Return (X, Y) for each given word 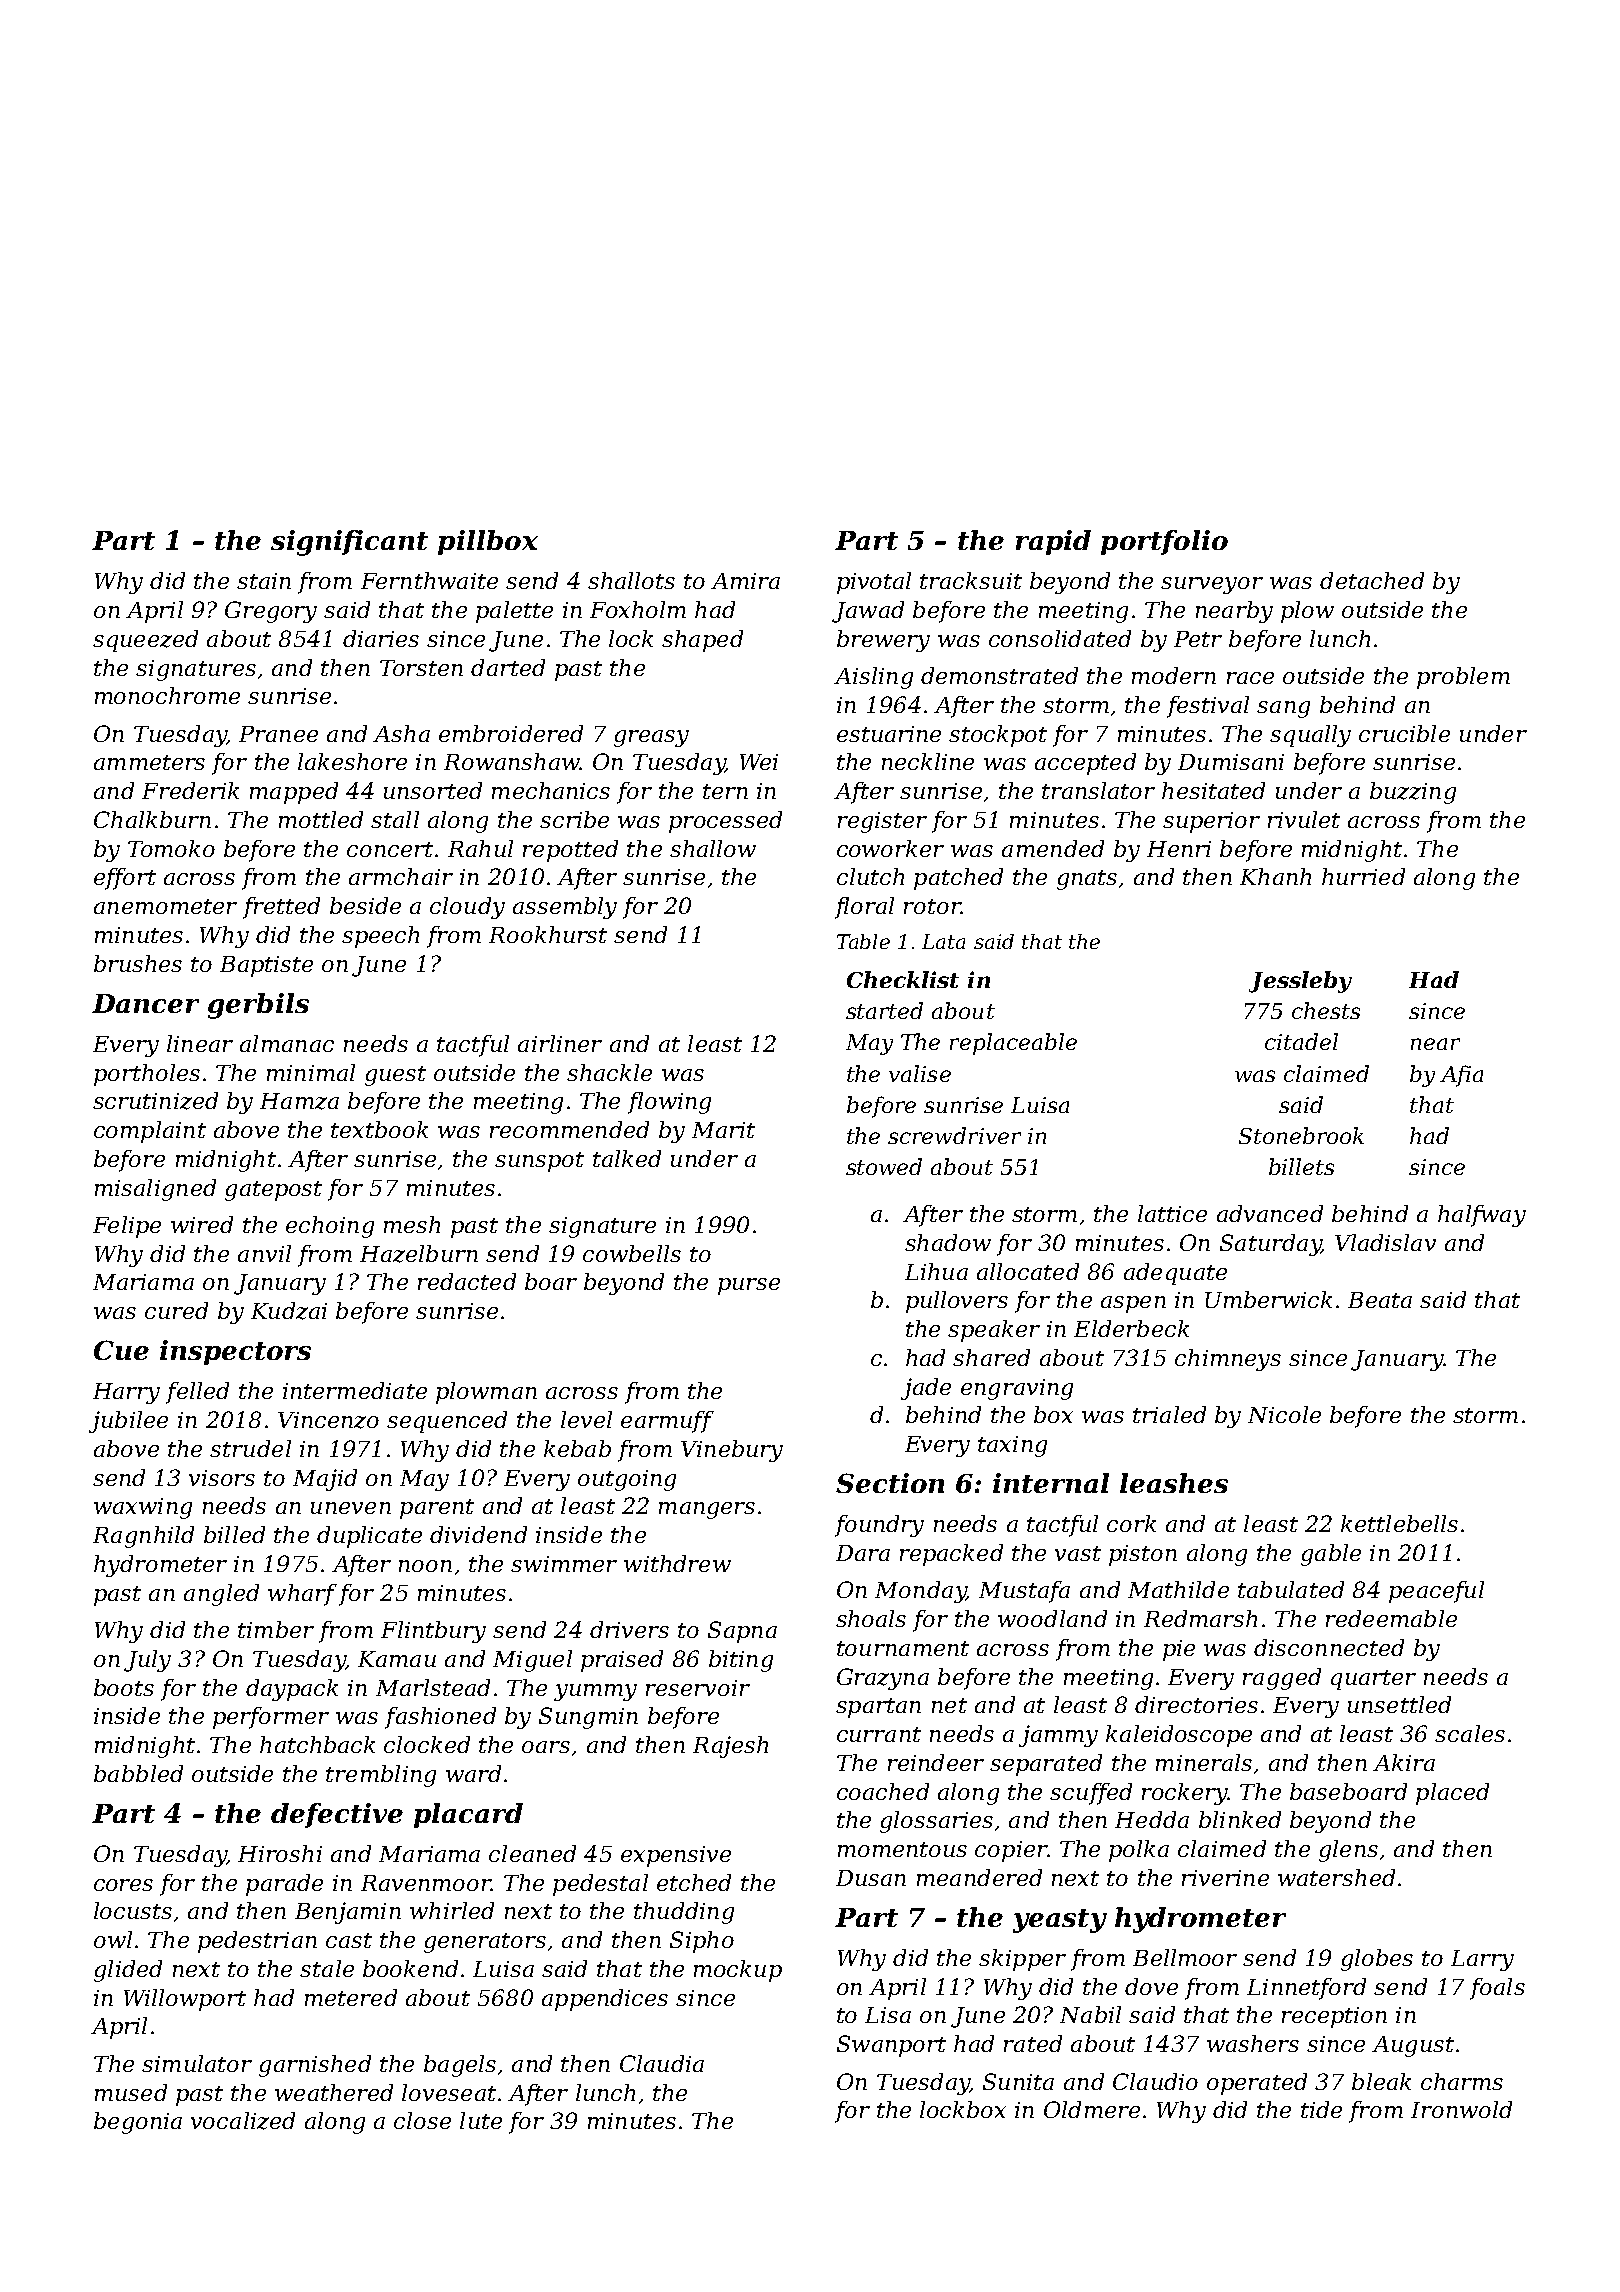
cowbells (632, 1253)
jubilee (128, 1422)
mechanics (551, 790)
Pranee (278, 734)
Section (890, 1483)
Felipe (127, 1227)
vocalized (243, 2121)
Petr (1198, 639)
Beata (1380, 1300)
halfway (1482, 1216)
